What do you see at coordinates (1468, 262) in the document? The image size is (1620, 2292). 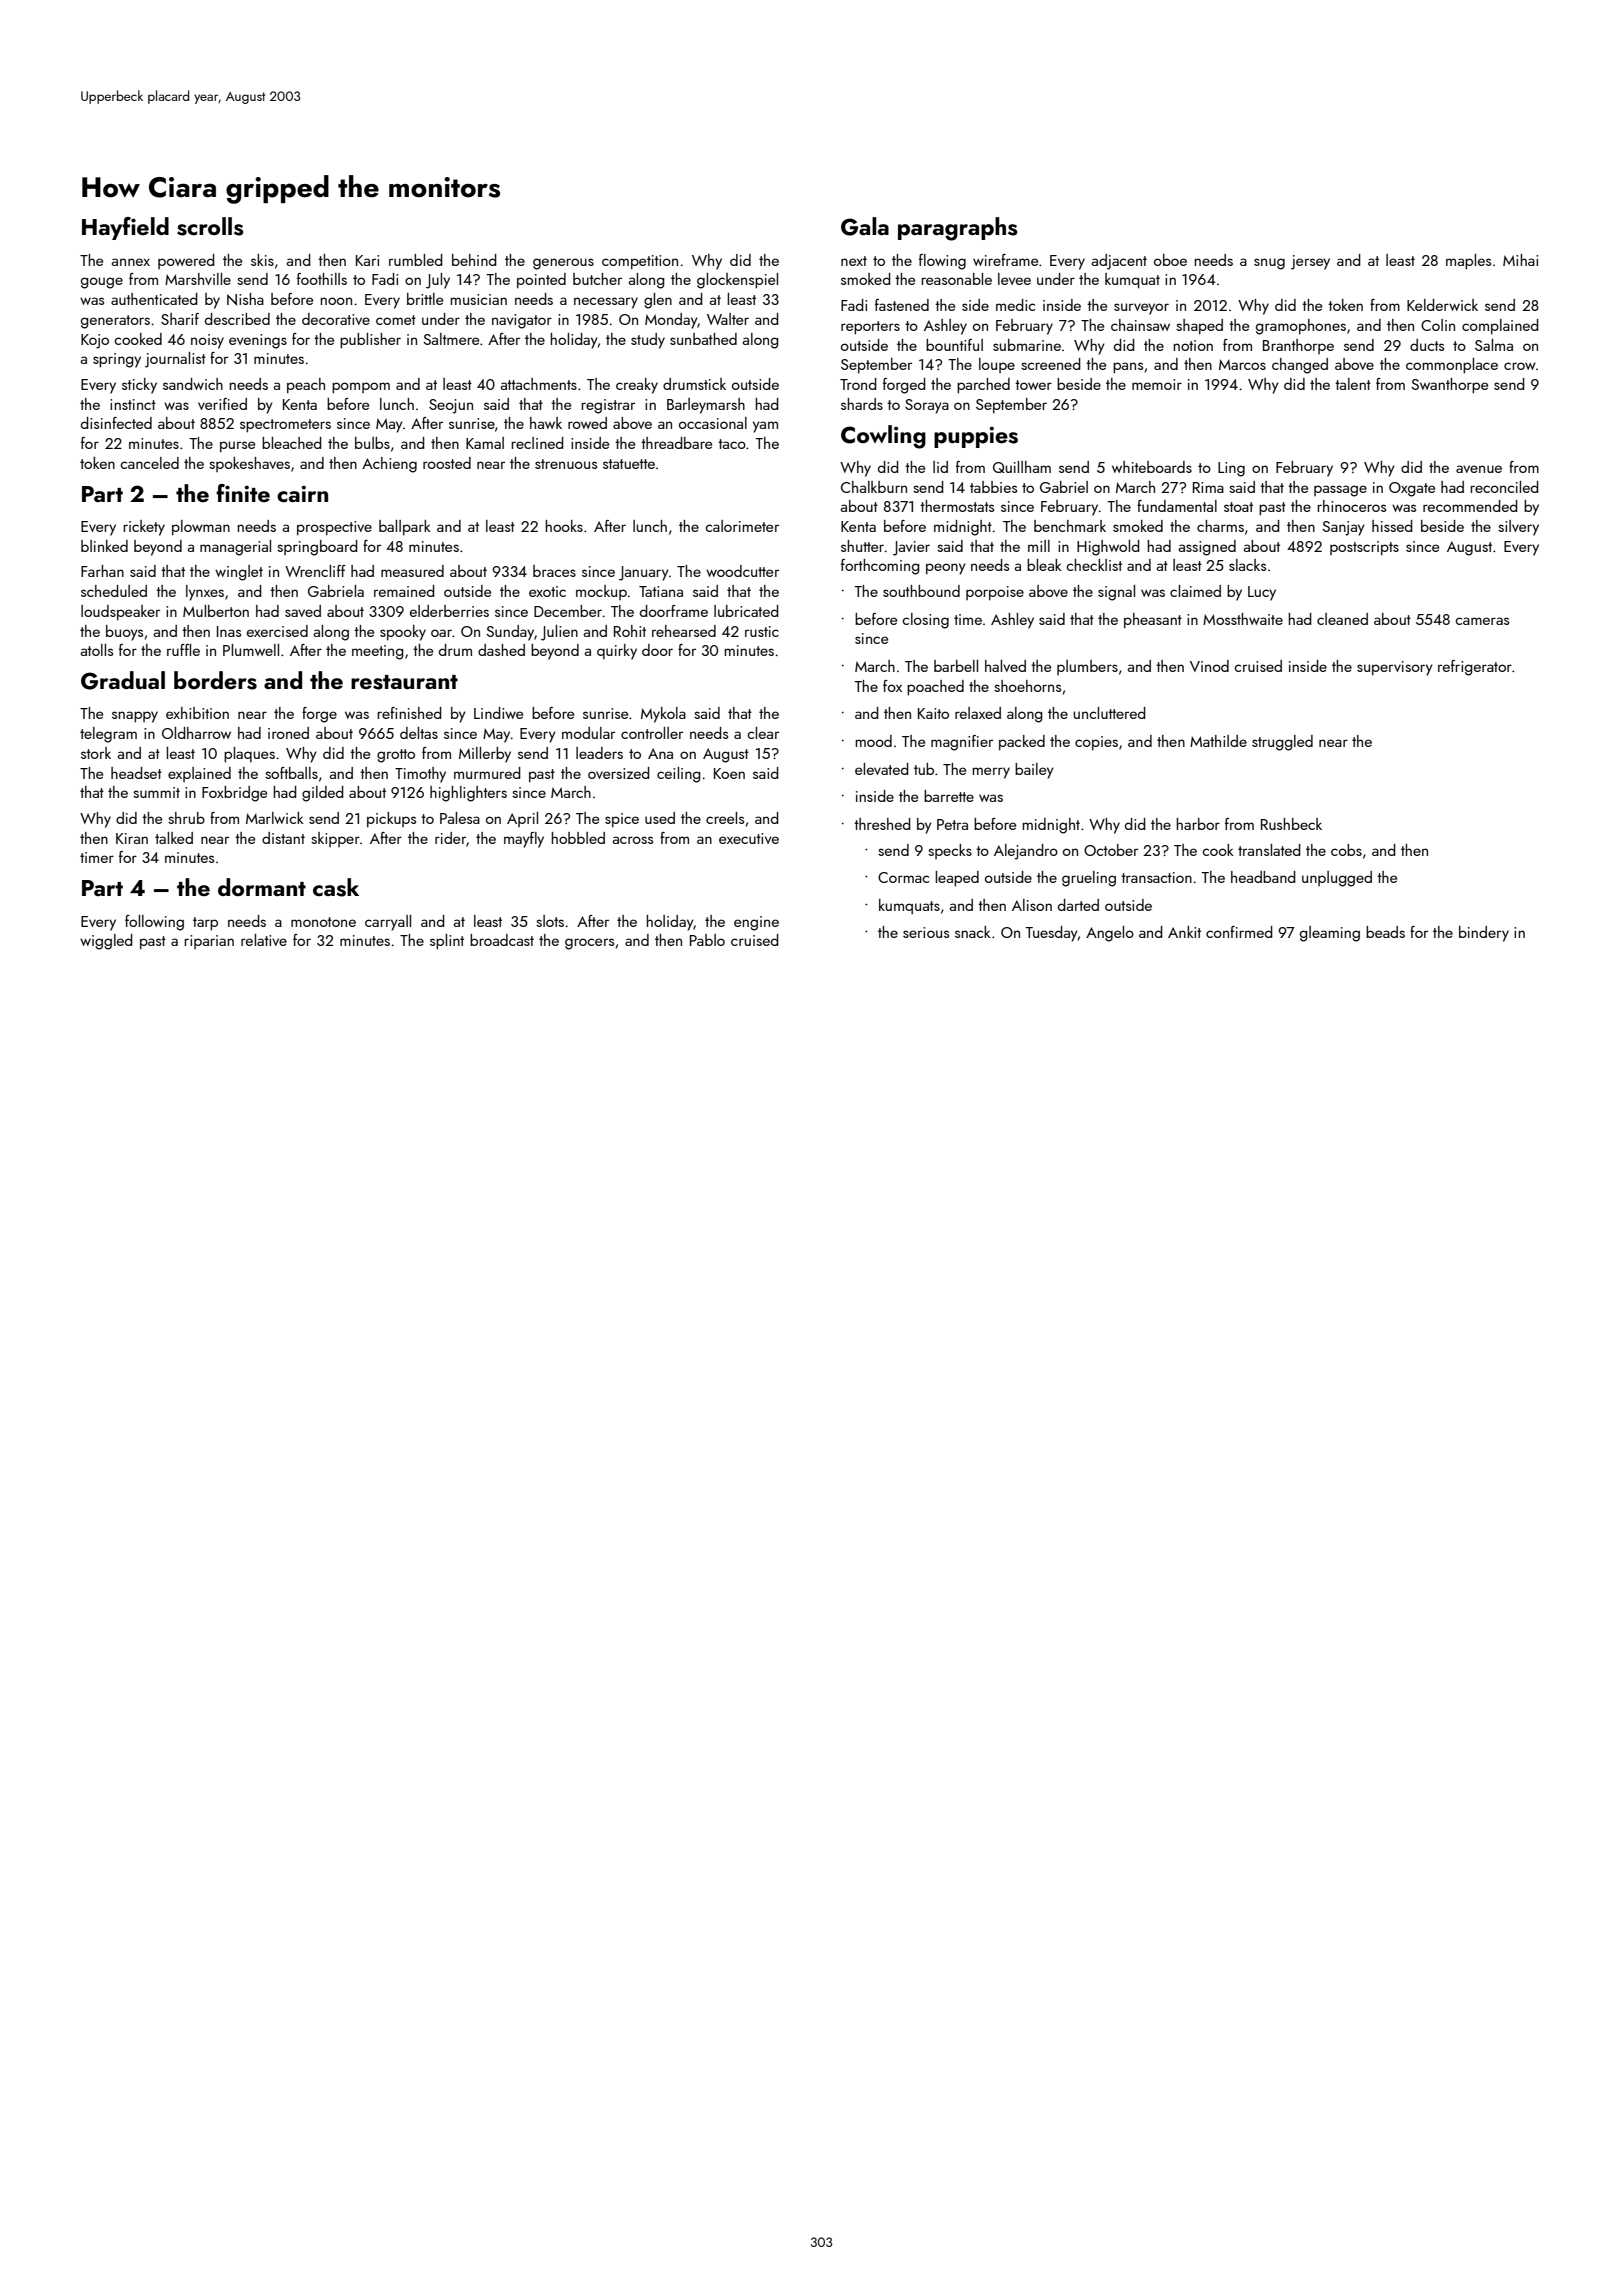 I see `maples` at bounding box center [1468, 262].
